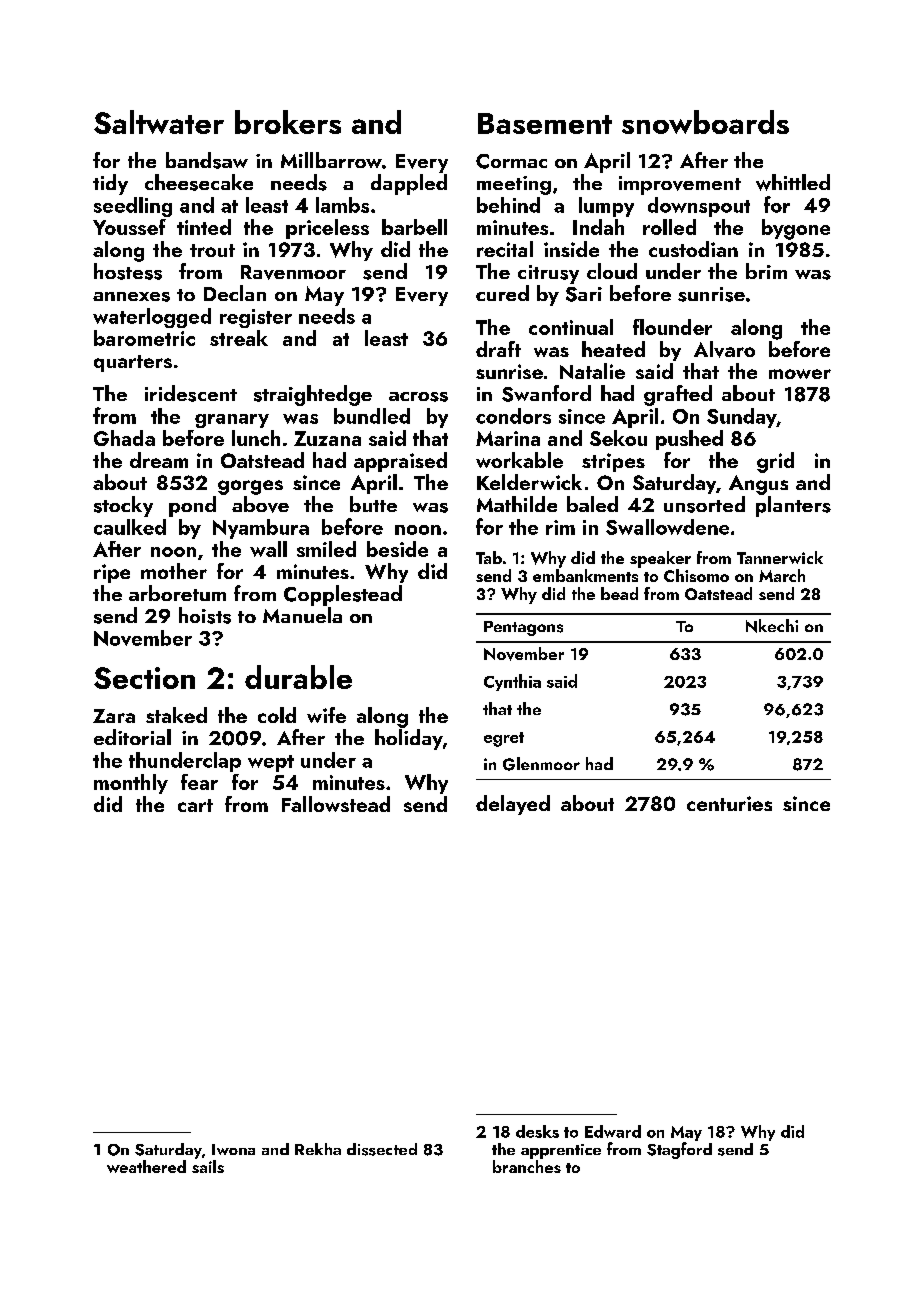 Image resolution: width=924 pixels, height=1311 pixels. I want to click on snowboards, so click(705, 122).
